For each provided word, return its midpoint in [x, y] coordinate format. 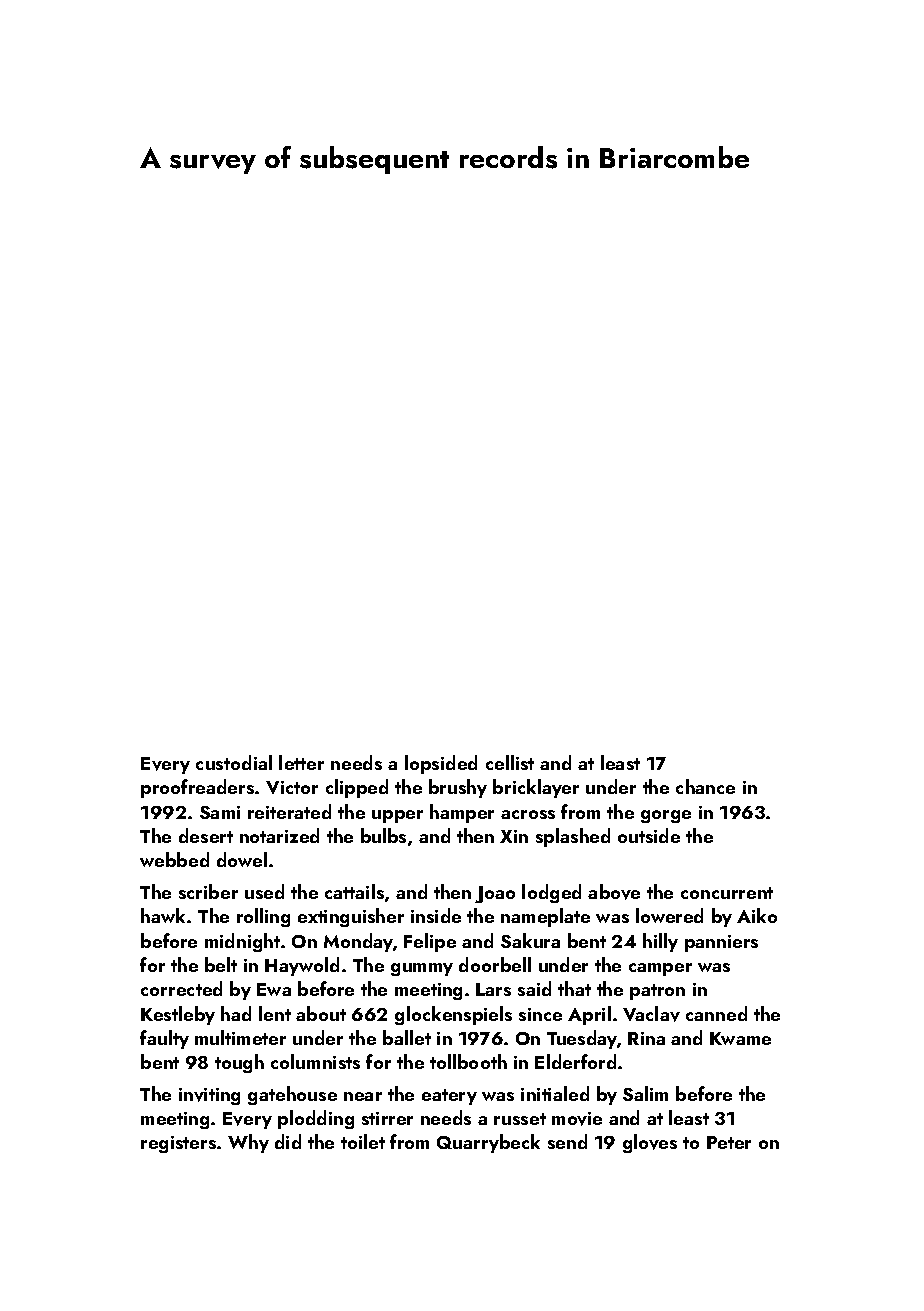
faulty [164, 1039]
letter [301, 762]
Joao [495, 894]
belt [221, 964]
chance [705, 786]
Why [248, 1143]
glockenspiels [453, 1015]
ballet [407, 1037]
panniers [721, 943]
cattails [354, 891]
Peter [729, 1142]
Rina [646, 1038]
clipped [357, 788]
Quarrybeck [488, 1143]
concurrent [727, 893]
